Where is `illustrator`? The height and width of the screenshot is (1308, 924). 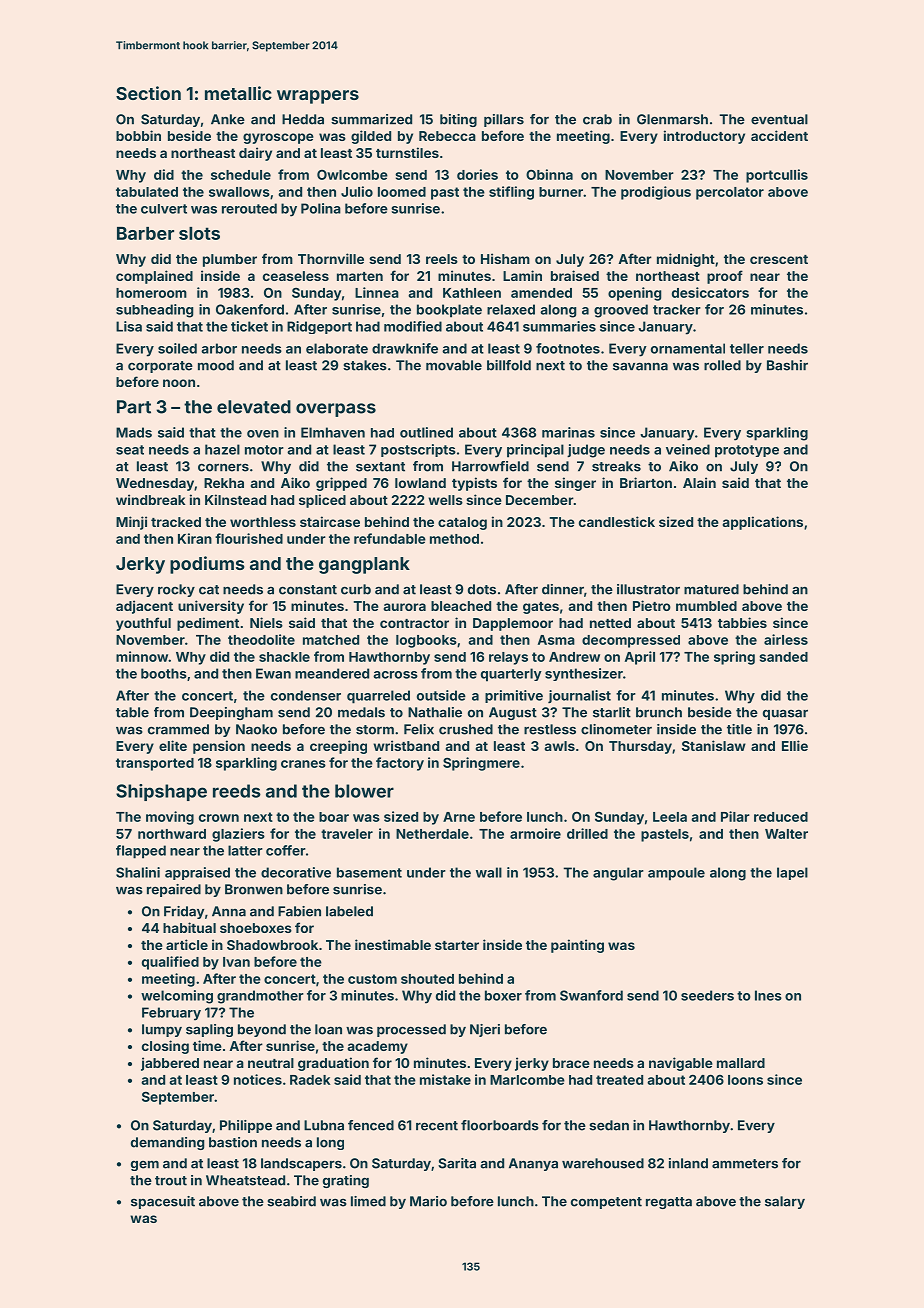
illustrator is located at coordinates (648, 589).
